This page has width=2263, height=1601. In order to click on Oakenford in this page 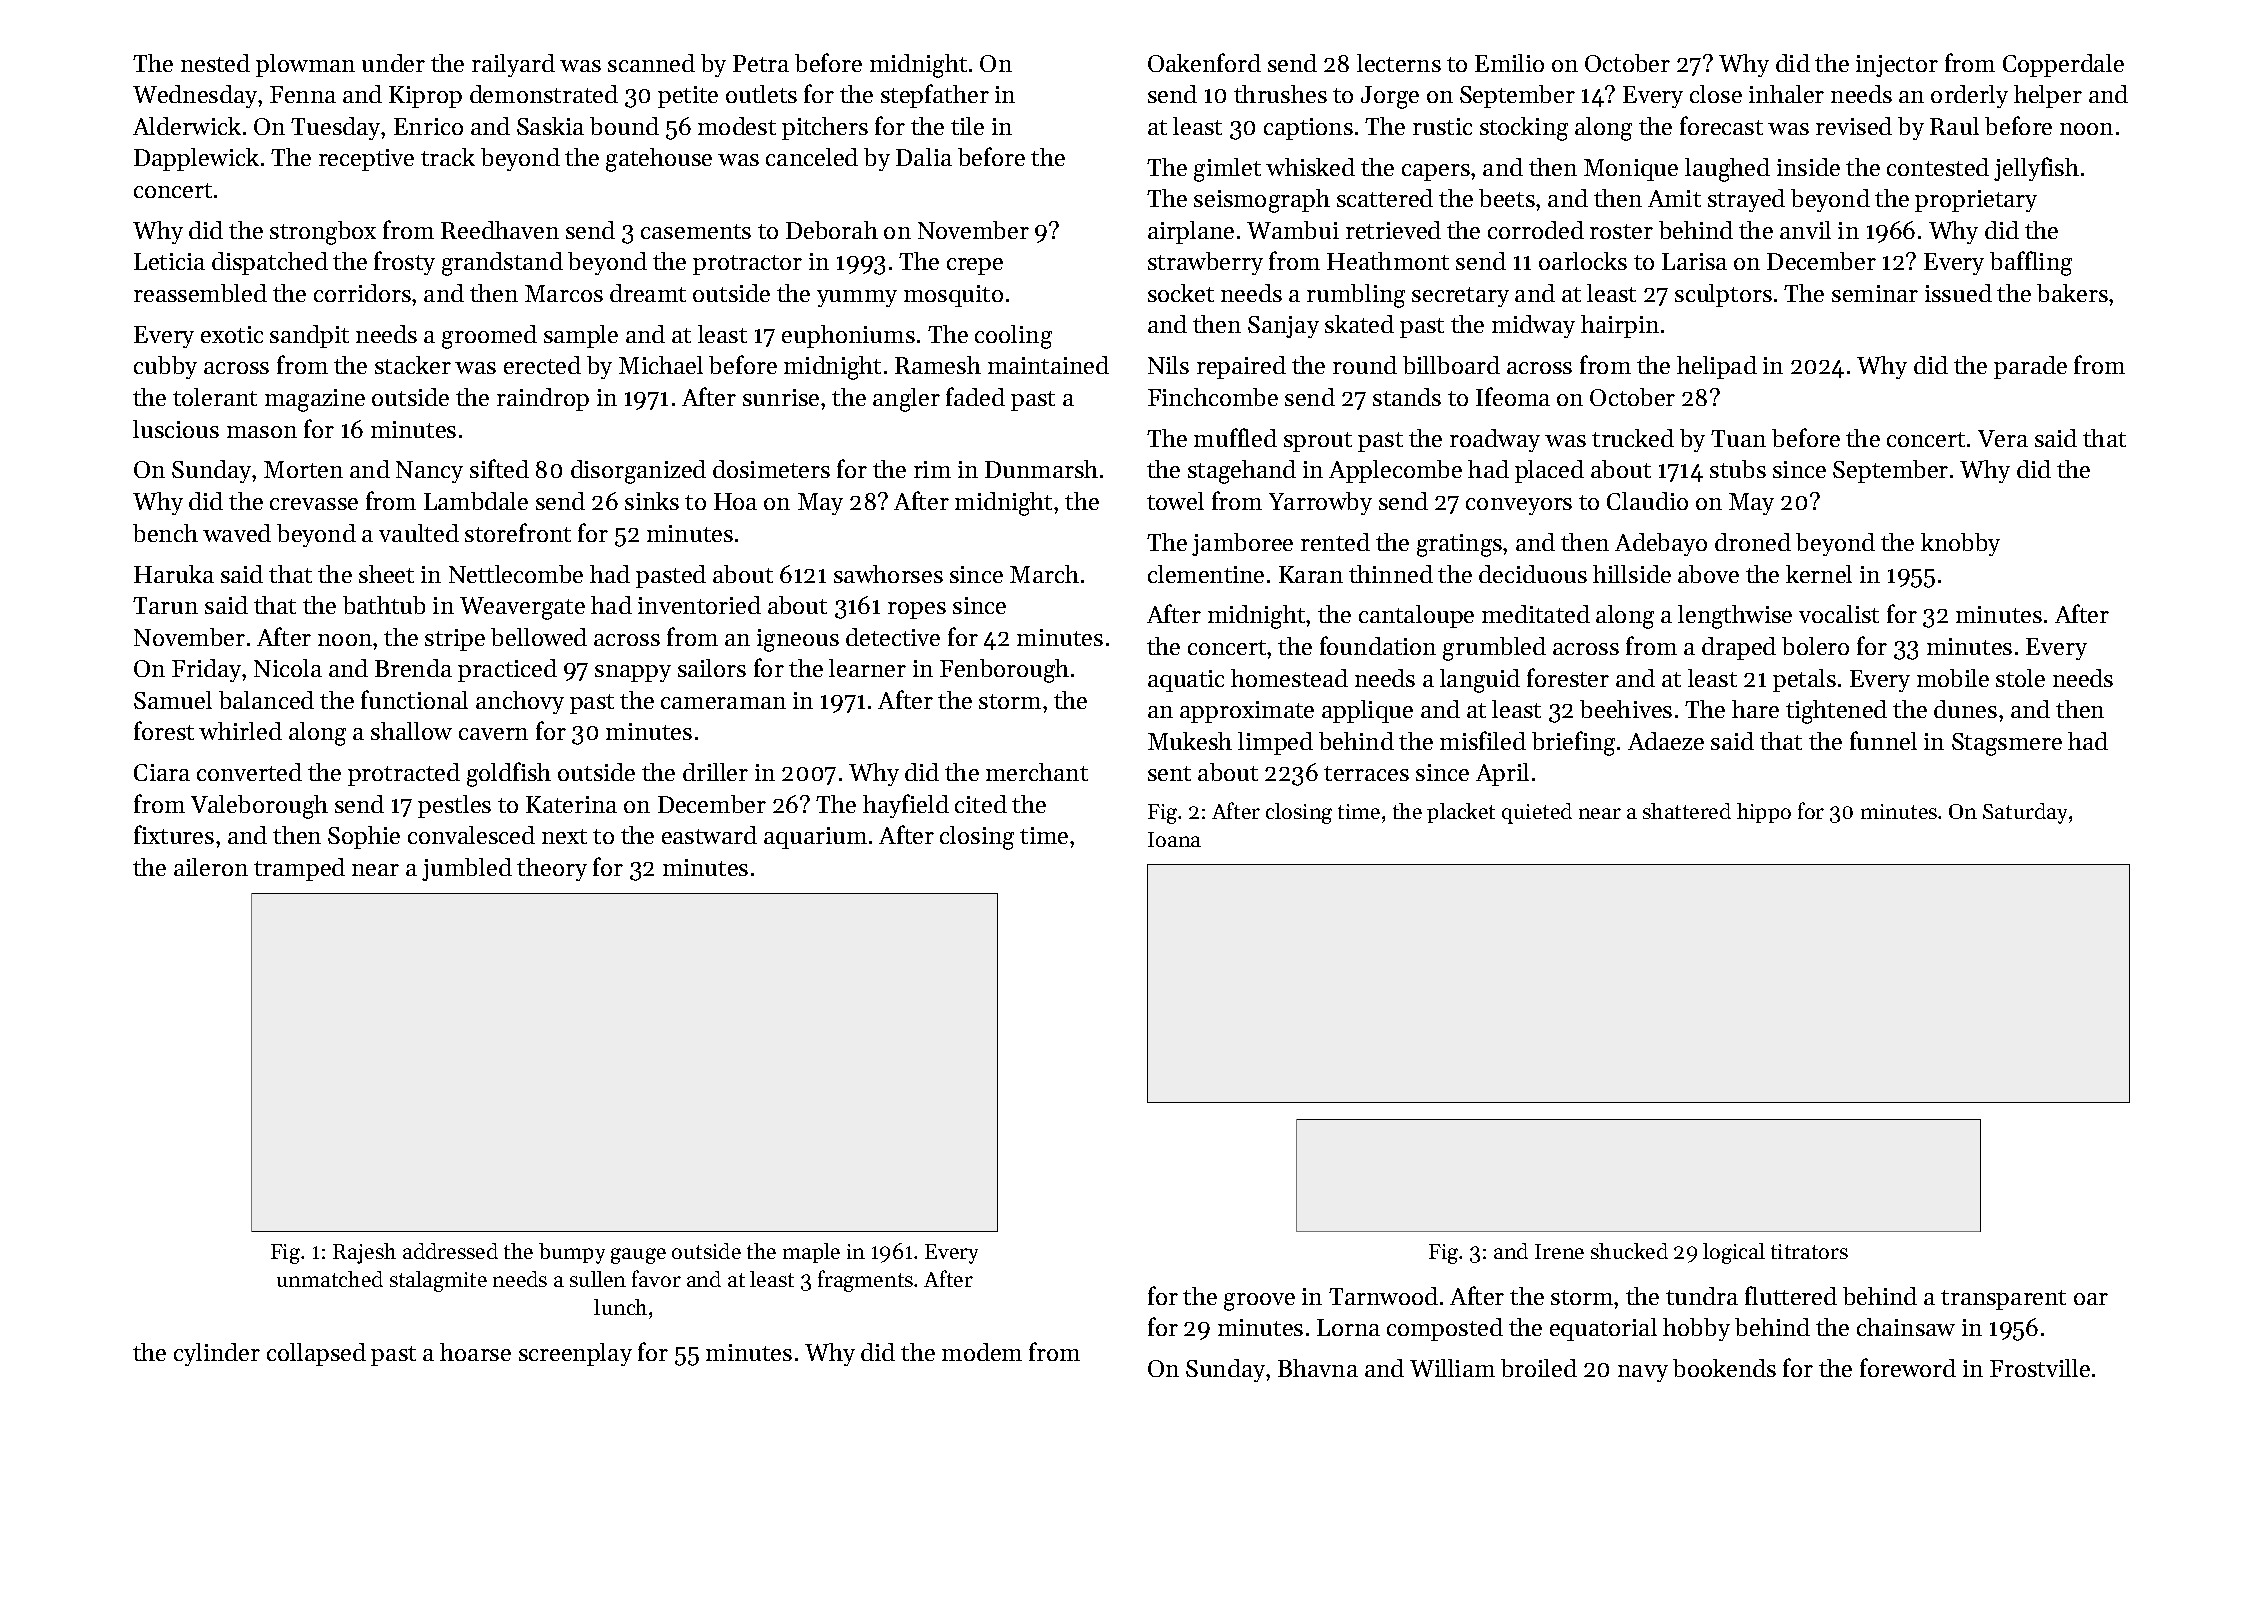, I will do `click(1204, 62)`.
